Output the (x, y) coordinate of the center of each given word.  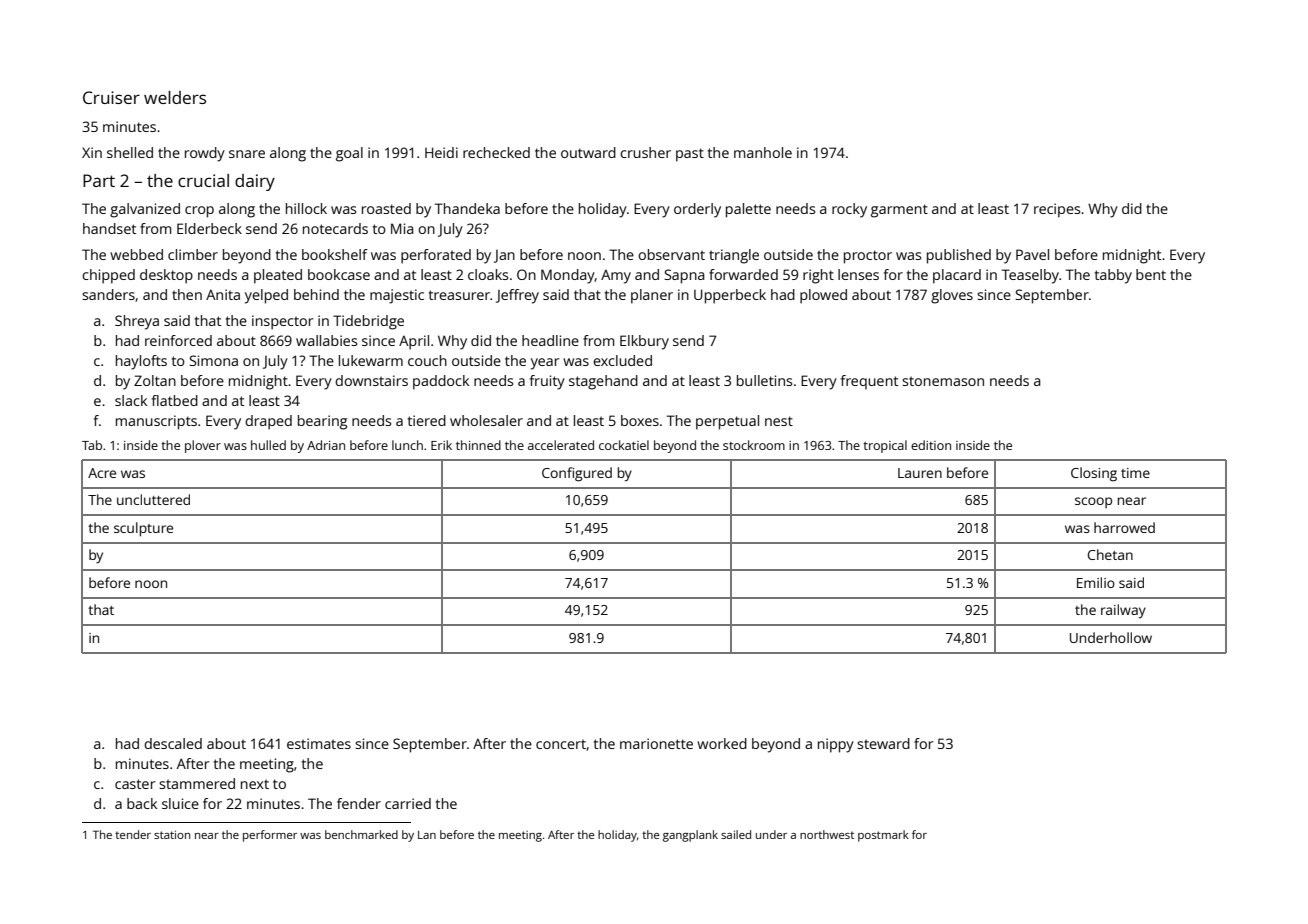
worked (722, 743)
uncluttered (153, 499)
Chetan (1110, 554)
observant (671, 254)
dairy (255, 182)
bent (1151, 274)
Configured (577, 474)
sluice (180, 803)
